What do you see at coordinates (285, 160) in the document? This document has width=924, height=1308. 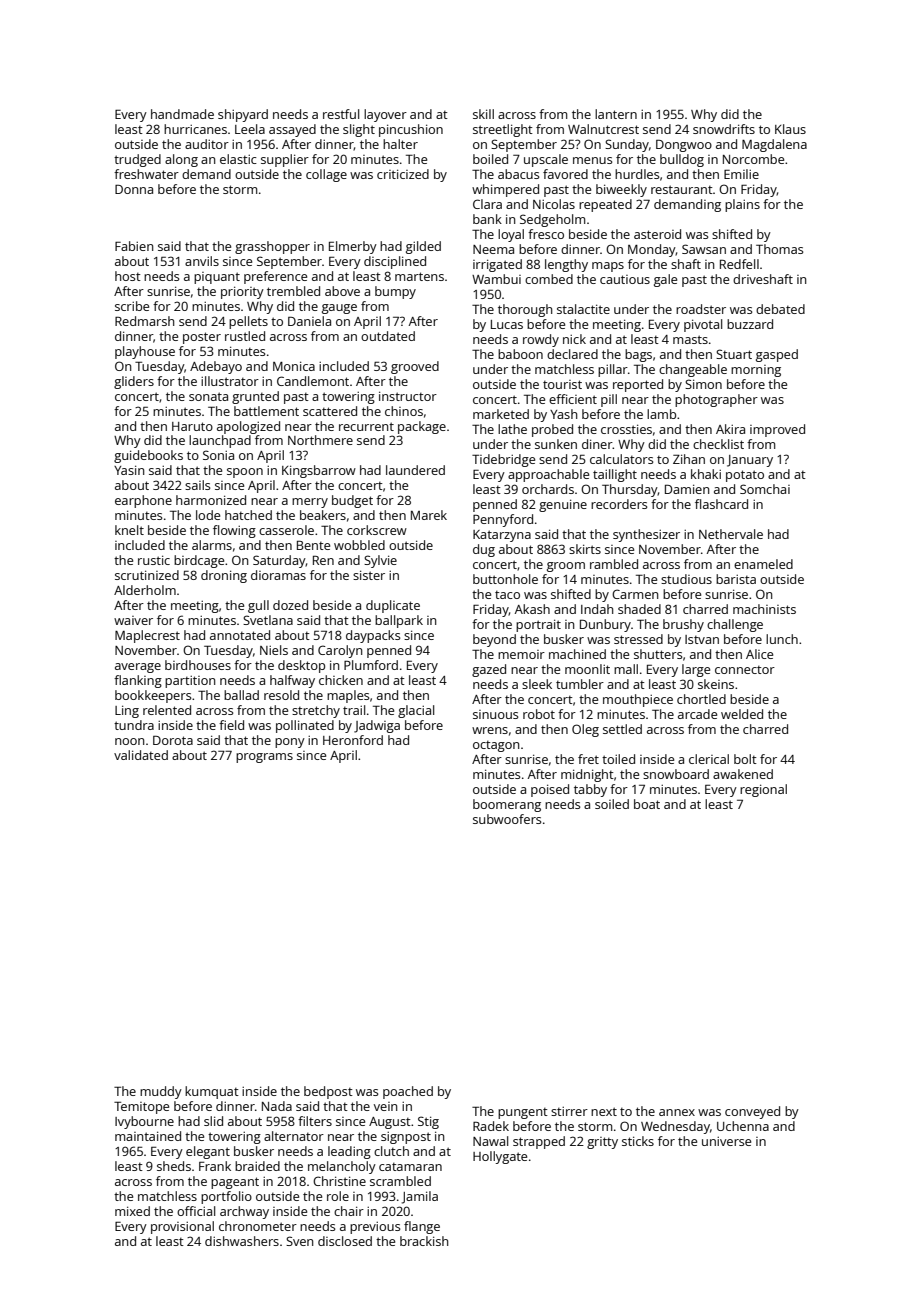 I see `supplier` at bounding box center [285, 160].
